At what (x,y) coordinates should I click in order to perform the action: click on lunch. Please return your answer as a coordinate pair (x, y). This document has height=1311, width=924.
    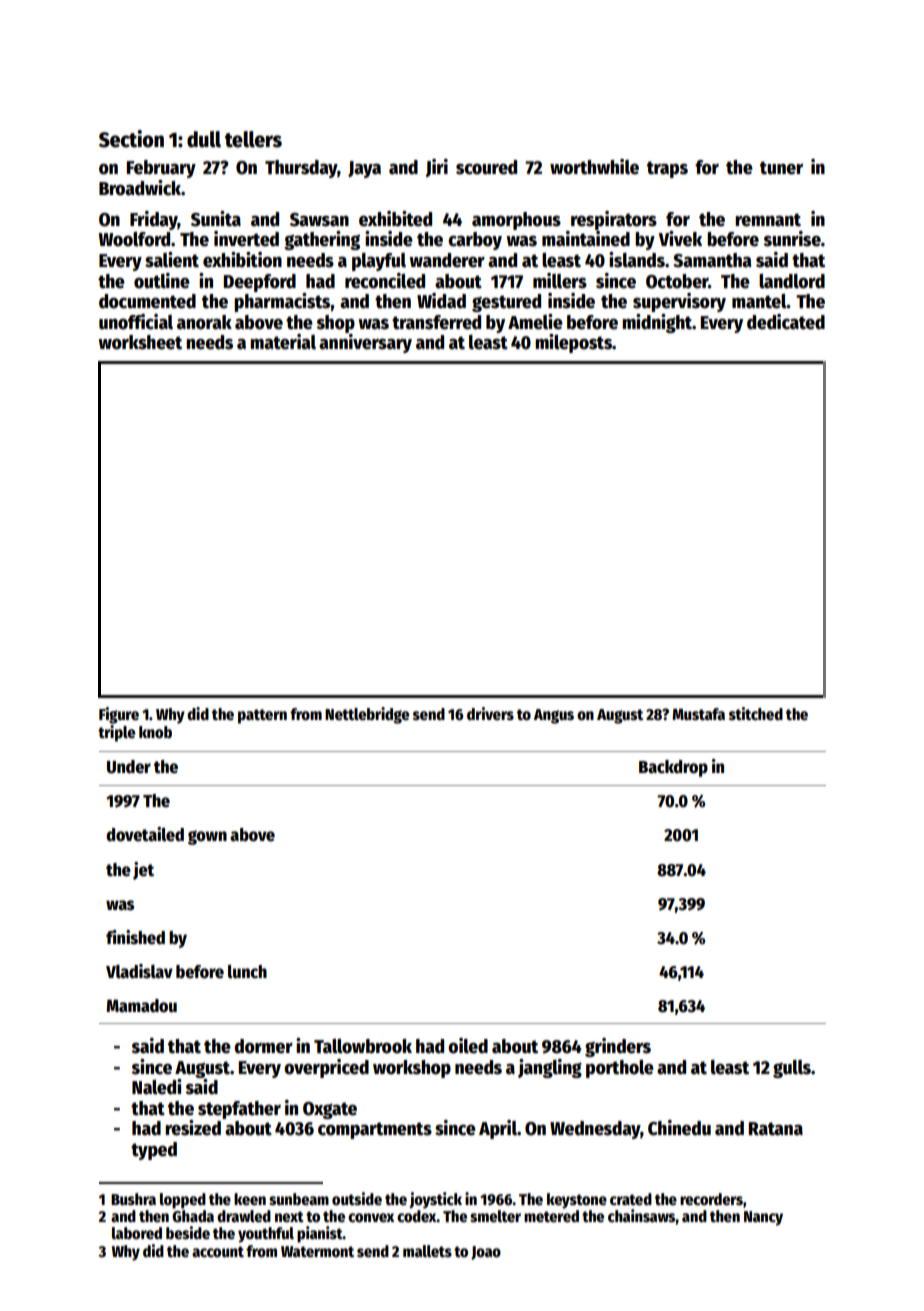
    Looking at the image, I should click on (247, 972).
